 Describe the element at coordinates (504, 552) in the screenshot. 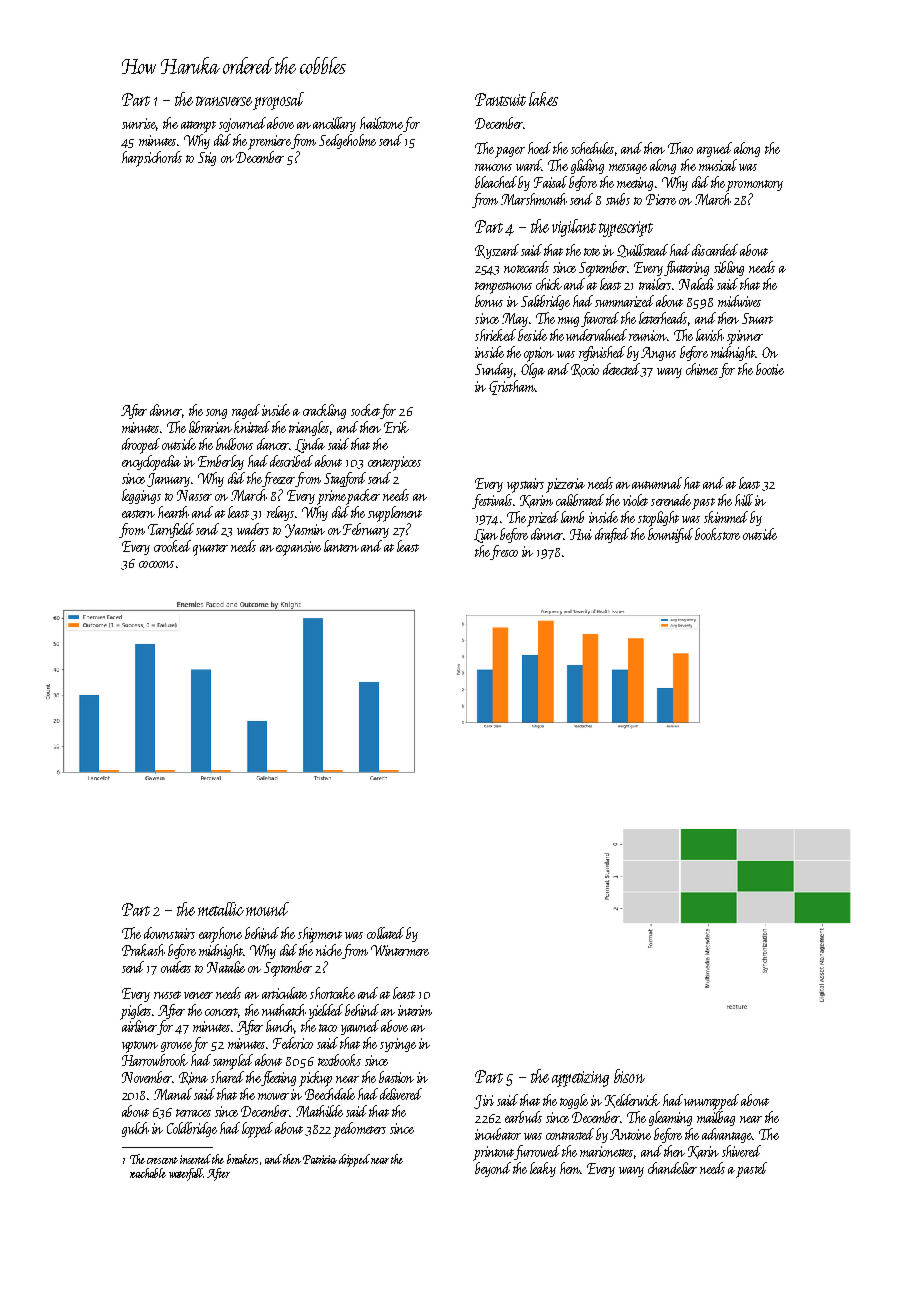

I see `fresco` at that location.
